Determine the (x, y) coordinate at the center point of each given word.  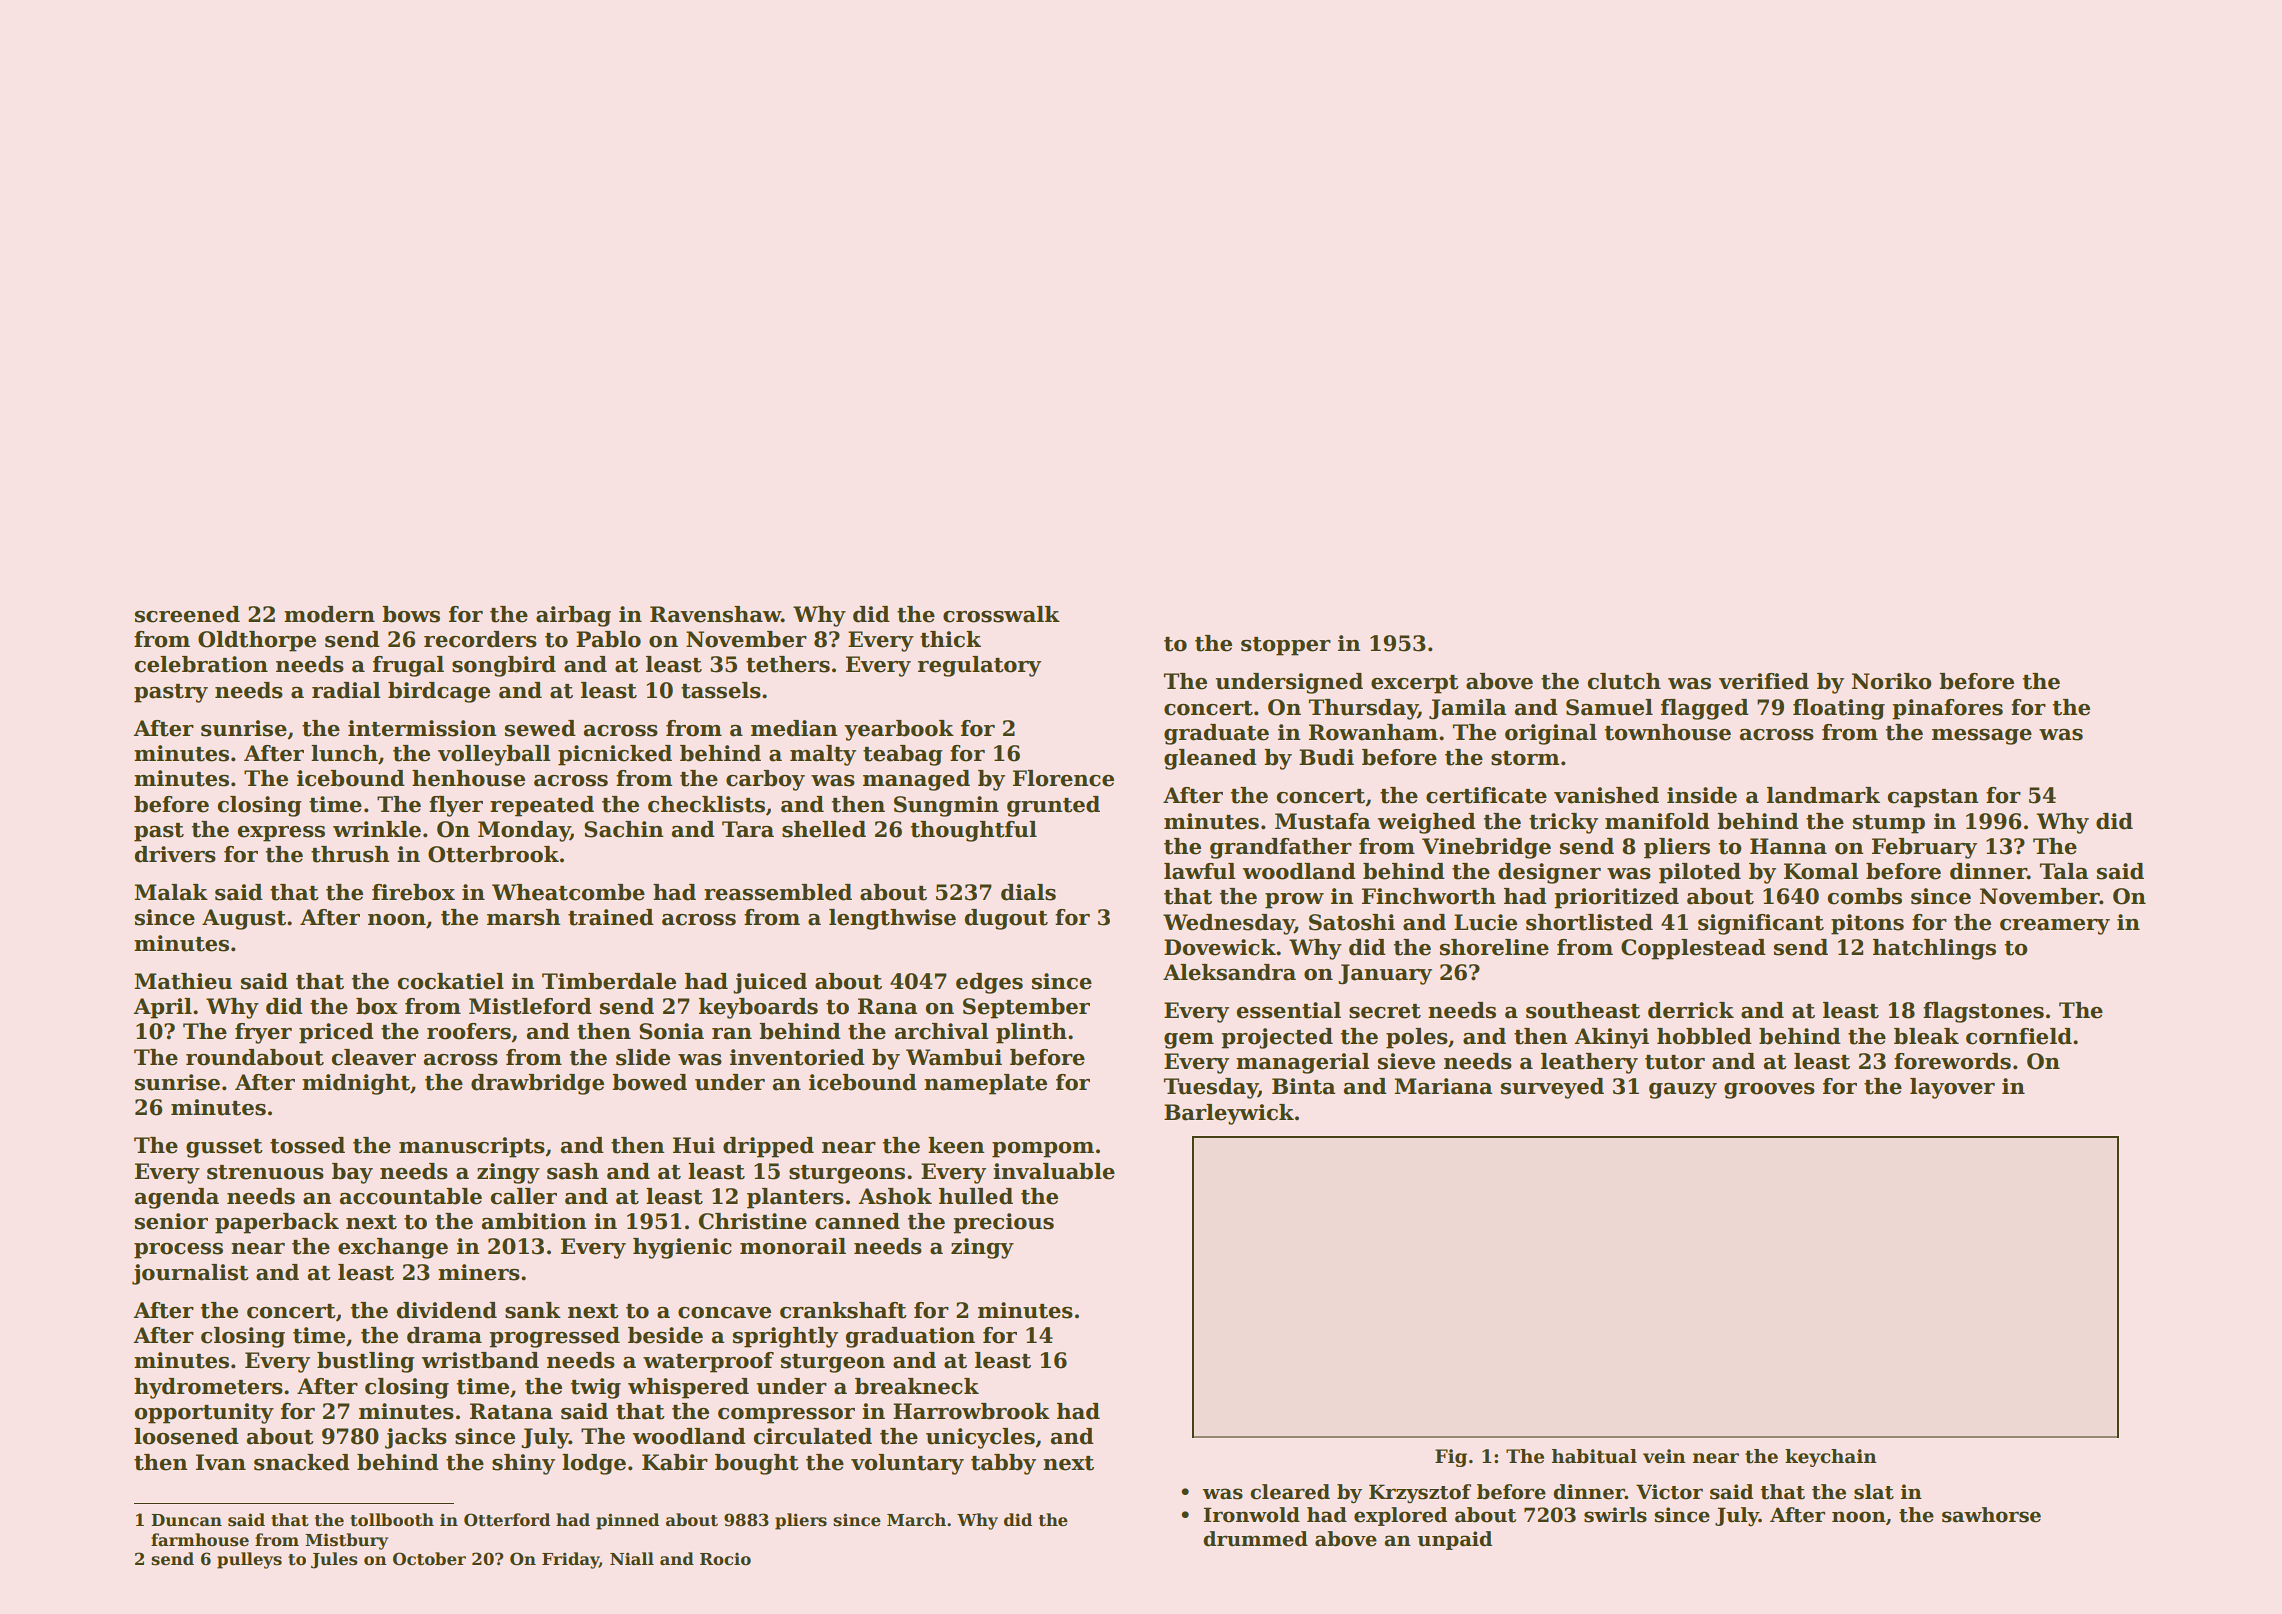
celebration (201, 664)
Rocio (725, 1559)
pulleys (249, 1560)
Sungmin (946, 806)
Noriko (1892, 681)
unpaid (1454, 1540)
